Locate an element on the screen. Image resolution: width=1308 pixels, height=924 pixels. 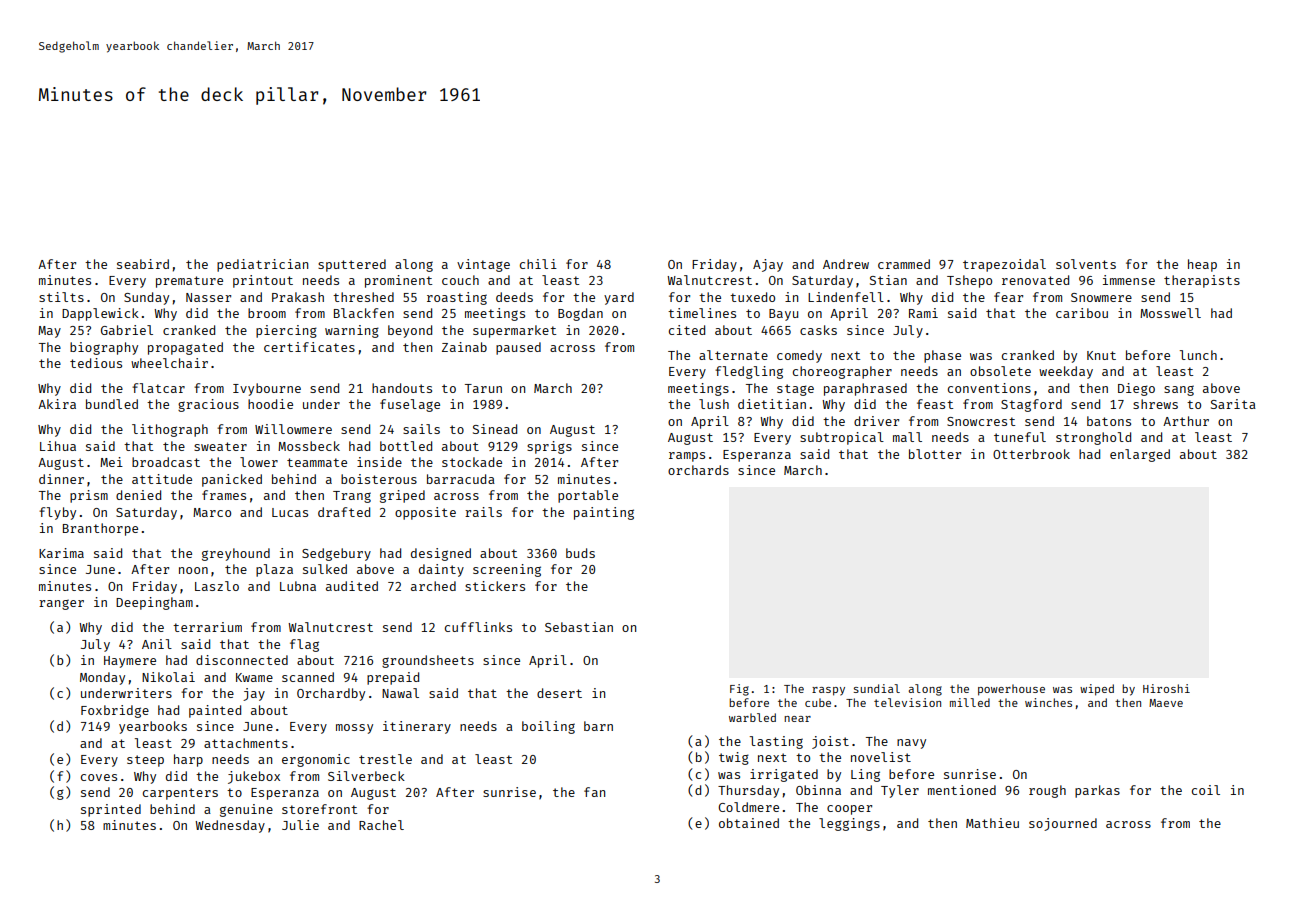
sojourned is located at coordinates (1063, 824).
